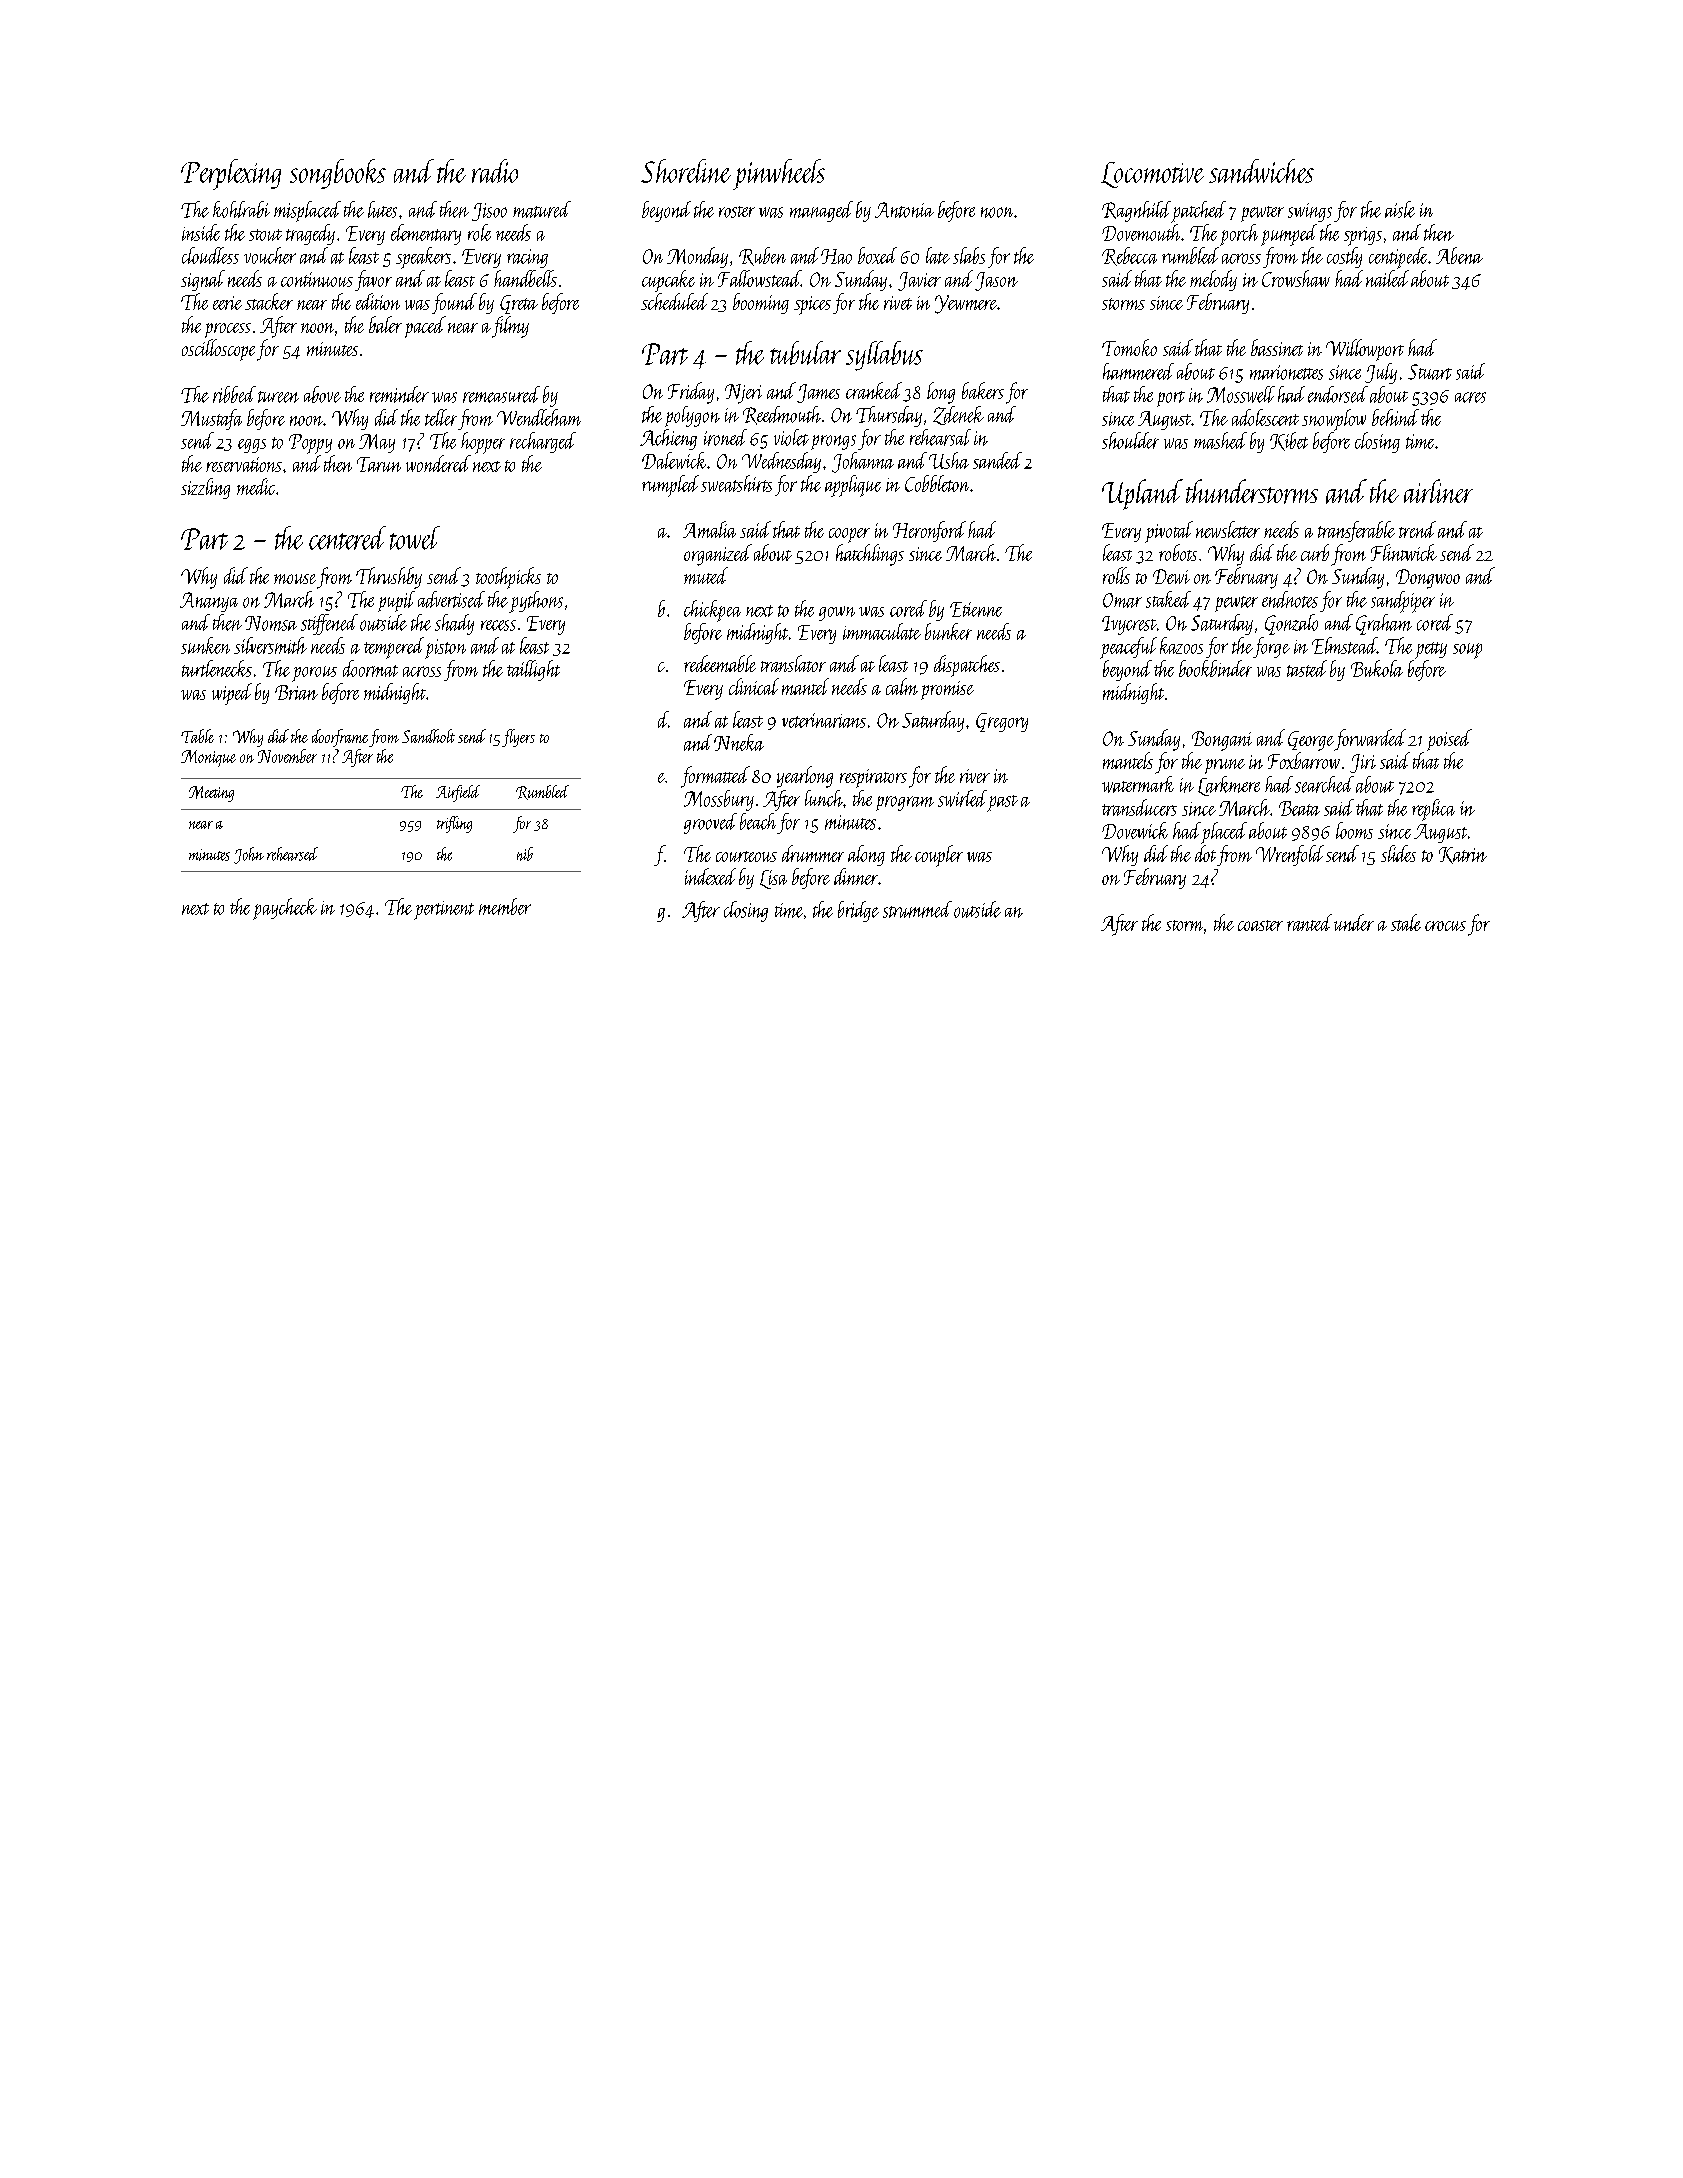 This document has height=2178, width=1683. I want to click on Monique, so click(208, 758).
